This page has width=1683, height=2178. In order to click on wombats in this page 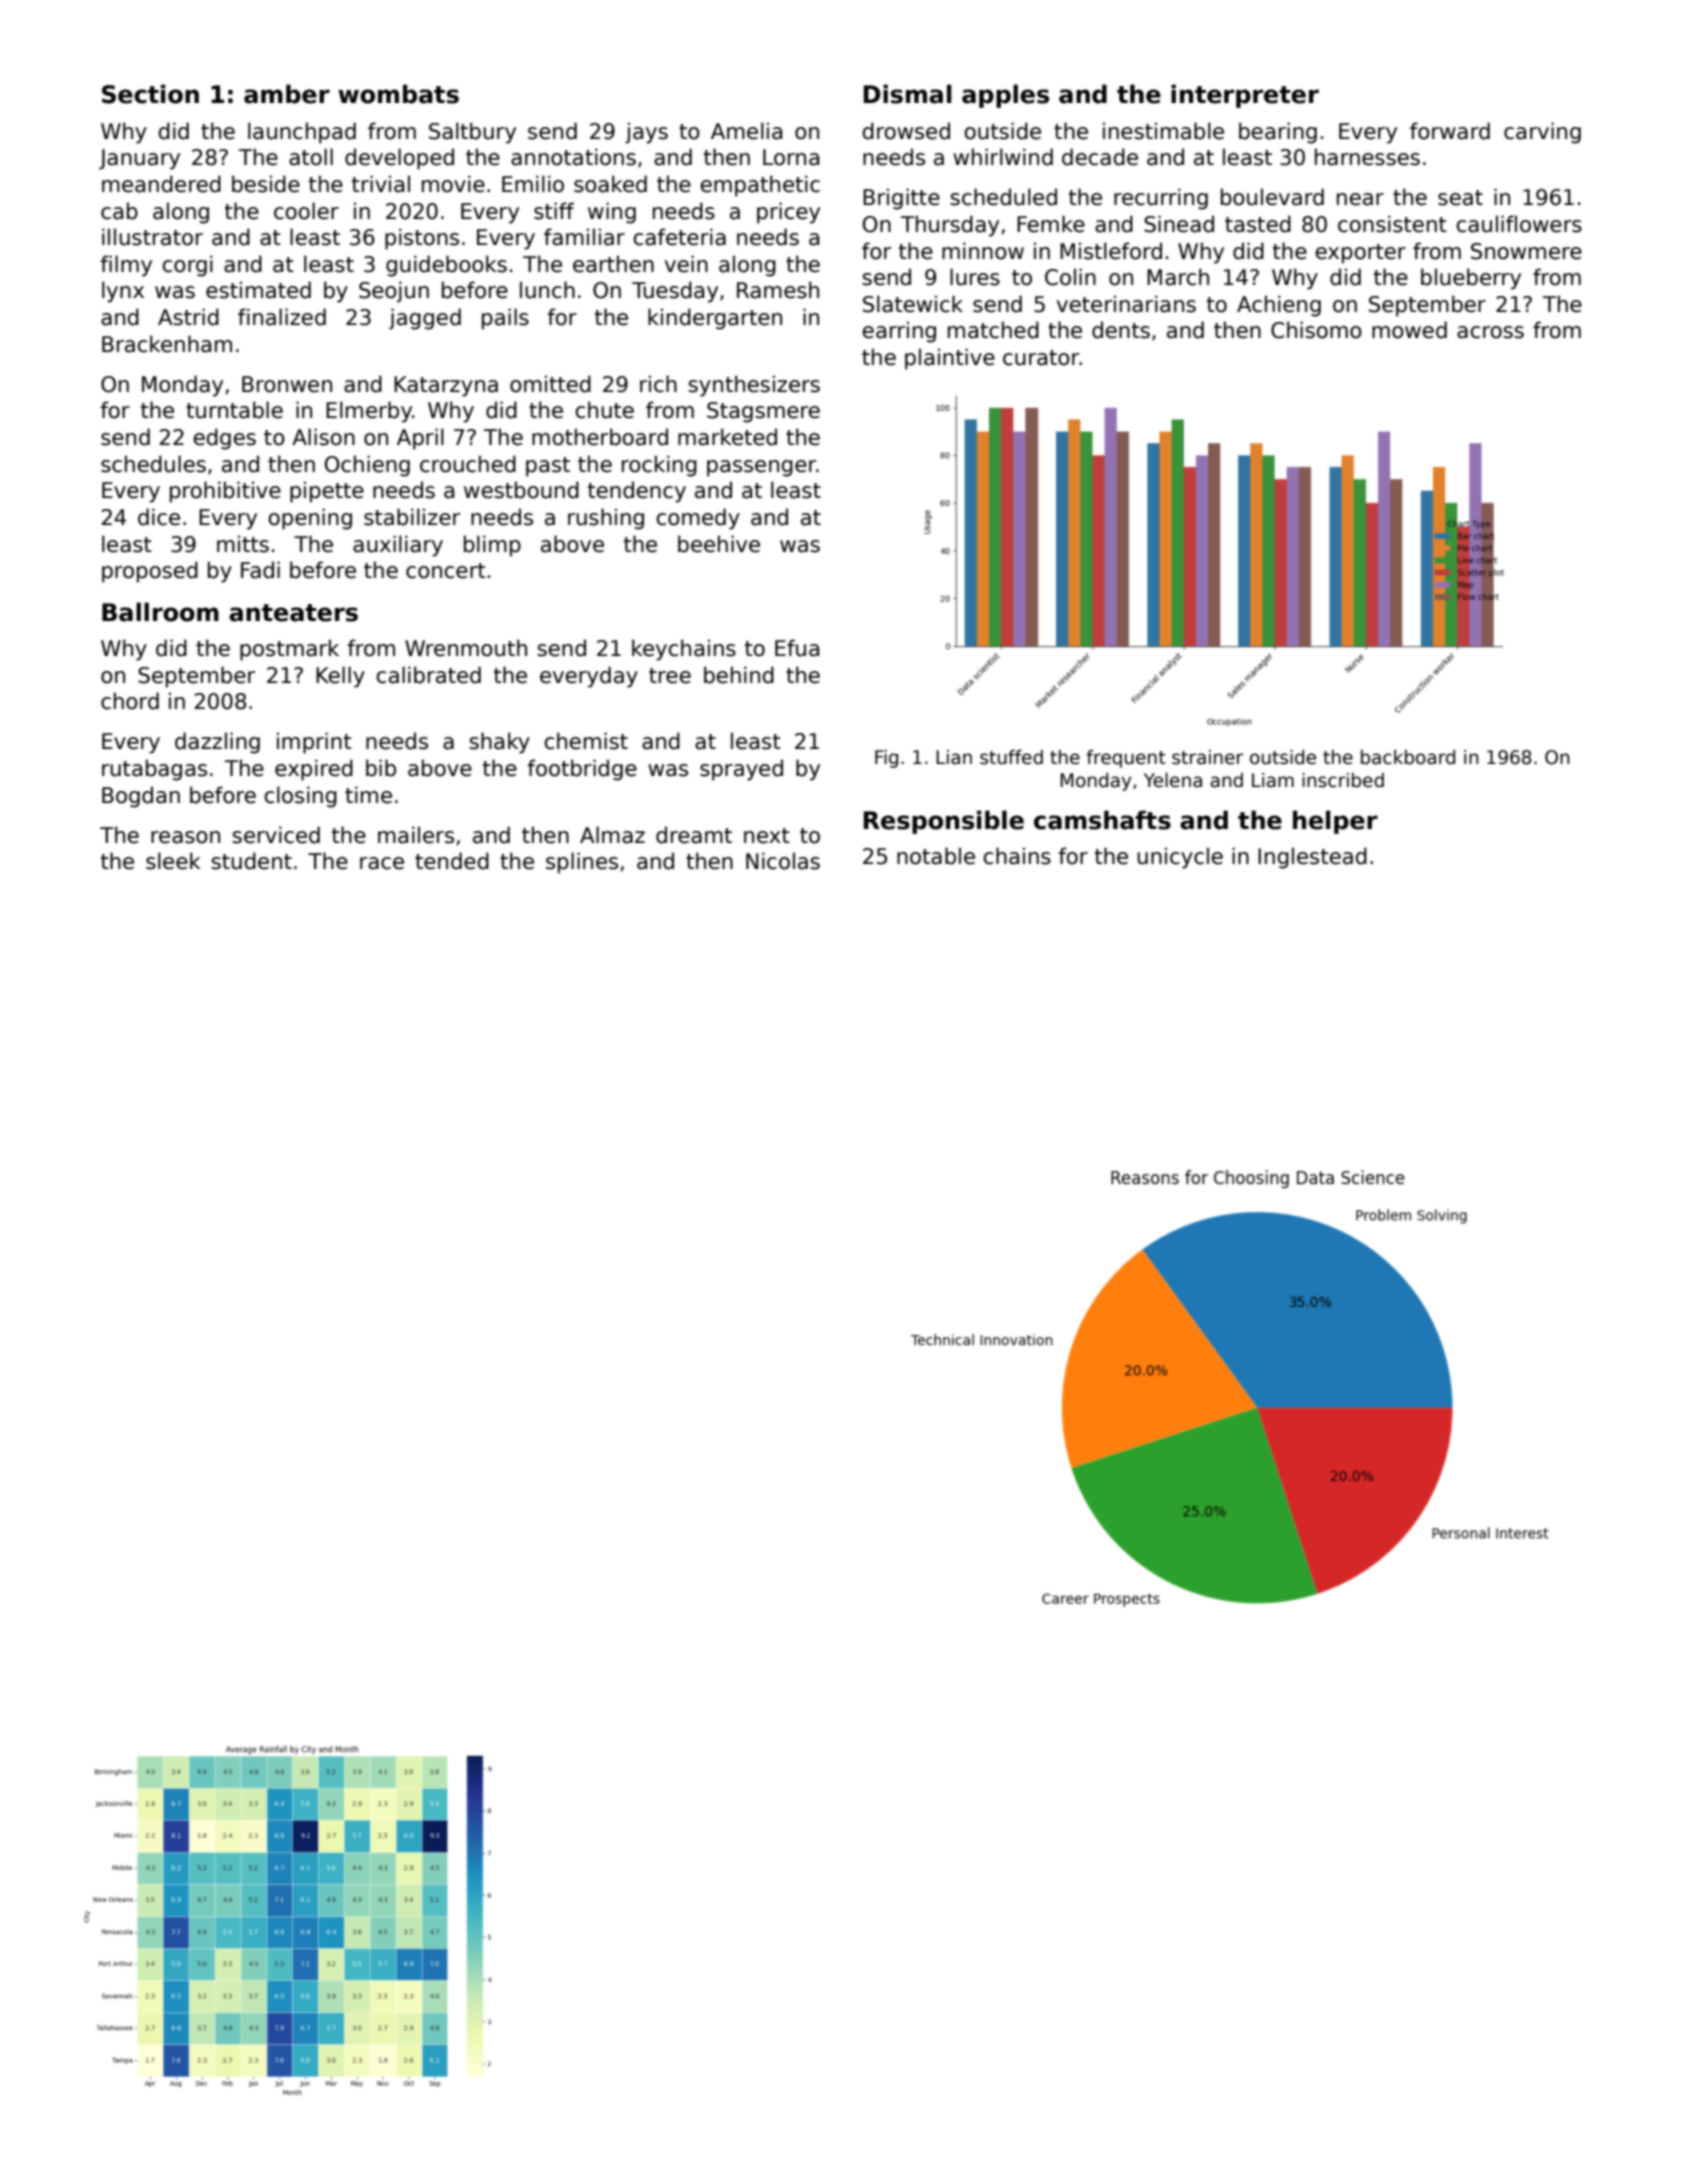, I will do `click(398, 94)`.
